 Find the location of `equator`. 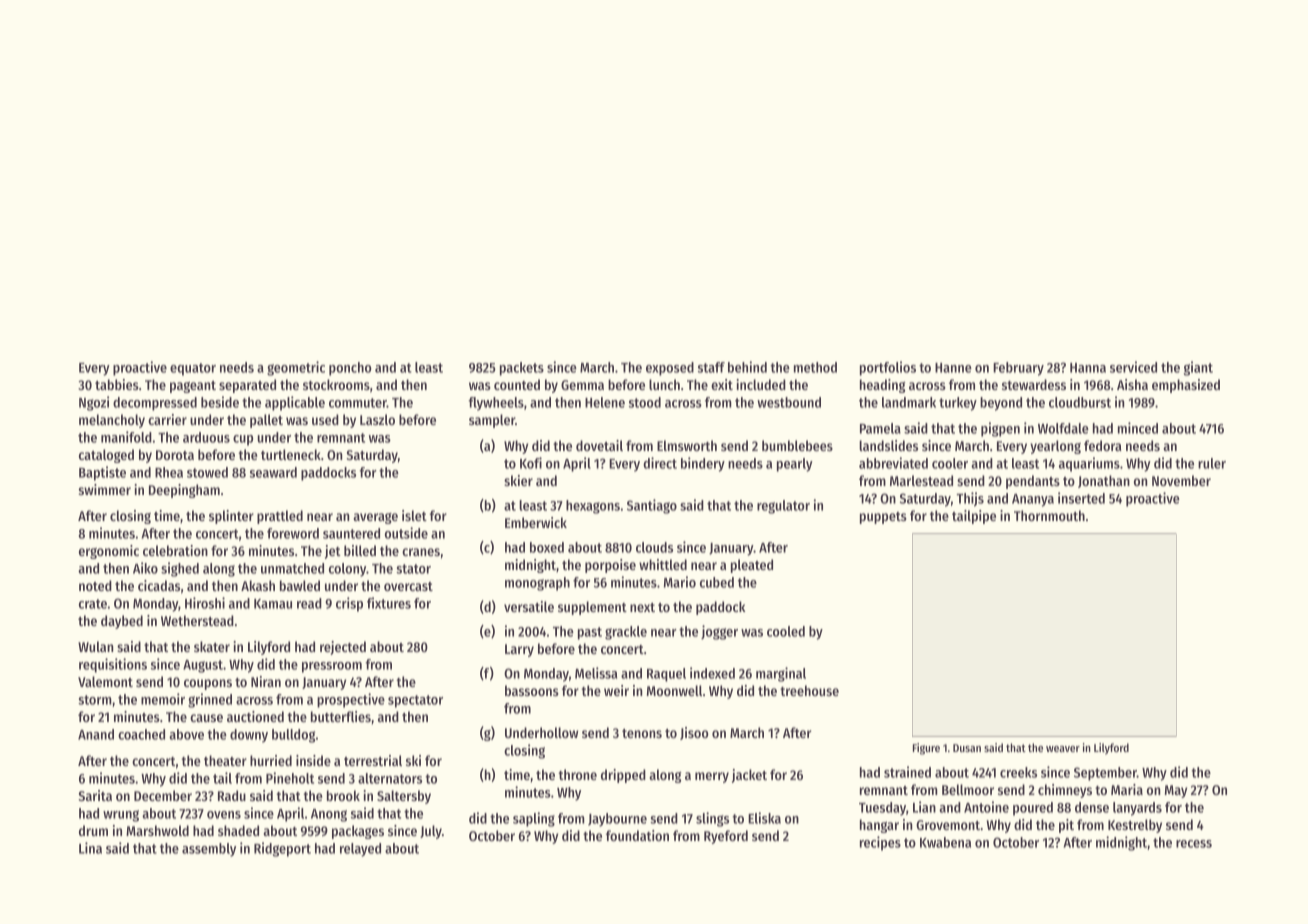

equator is located at coordinates (193, 369).
